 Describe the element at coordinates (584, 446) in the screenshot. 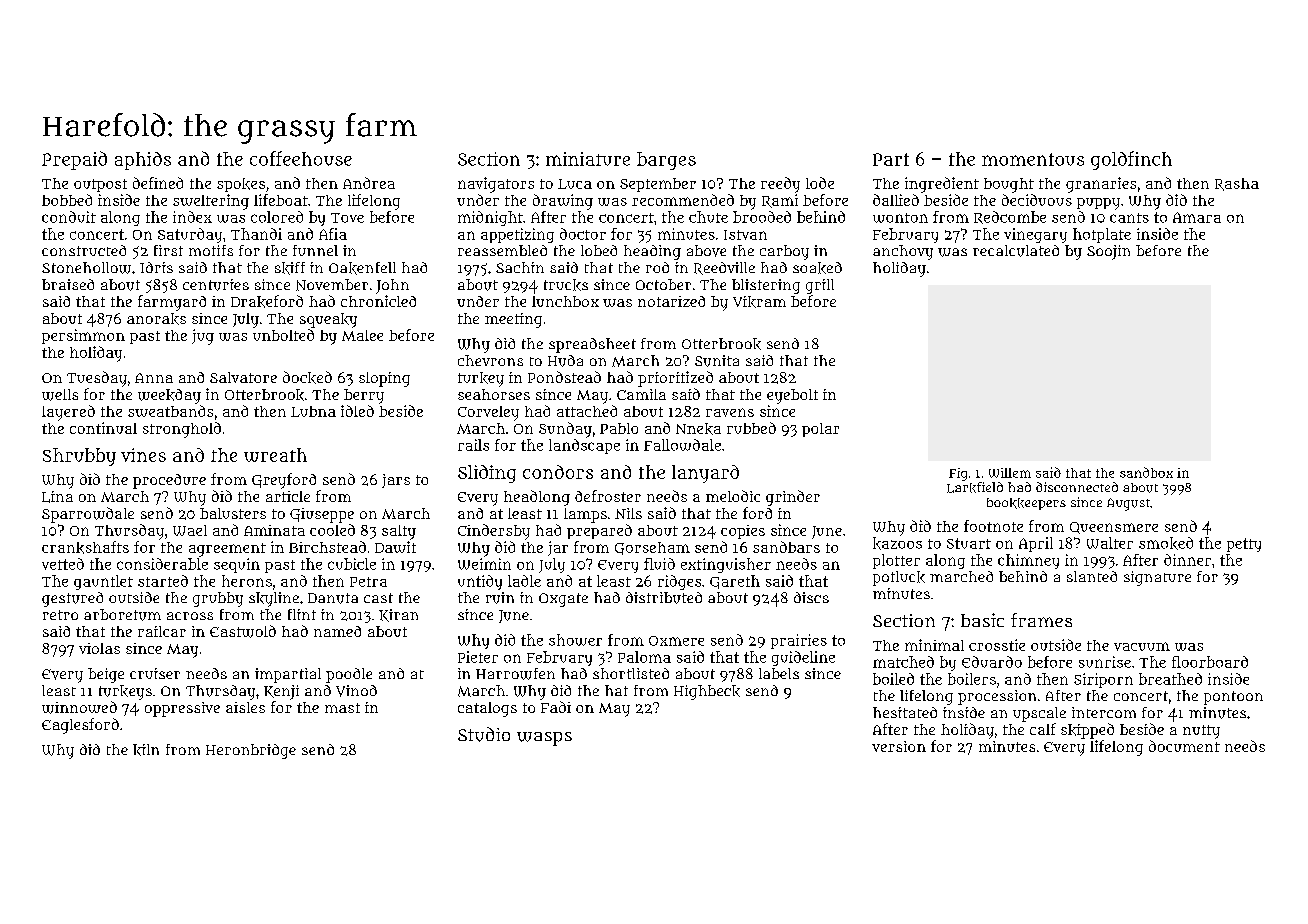

I see `landscape` at that location.
